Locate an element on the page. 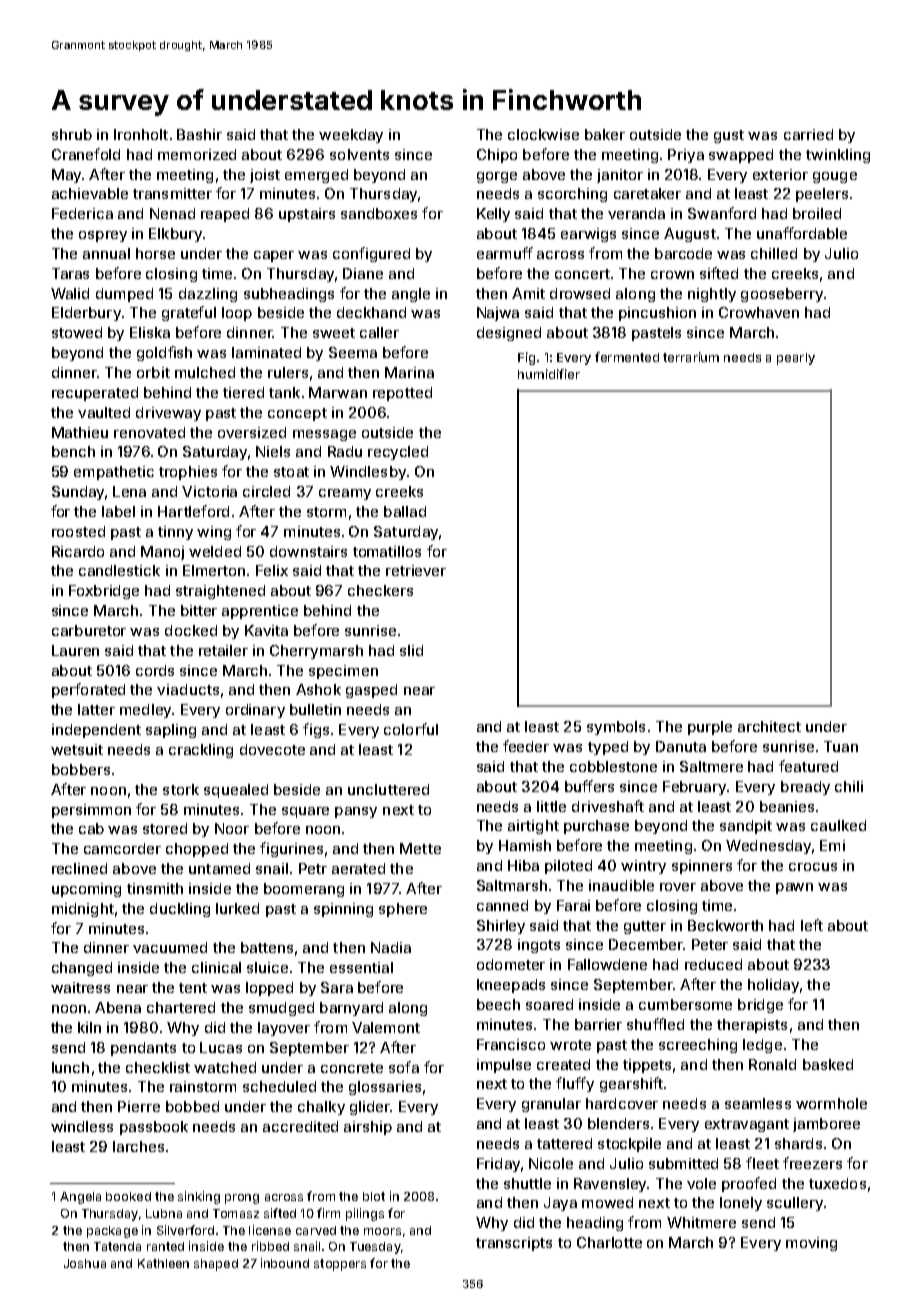  Swanford is located at coordinates (722, 213).
